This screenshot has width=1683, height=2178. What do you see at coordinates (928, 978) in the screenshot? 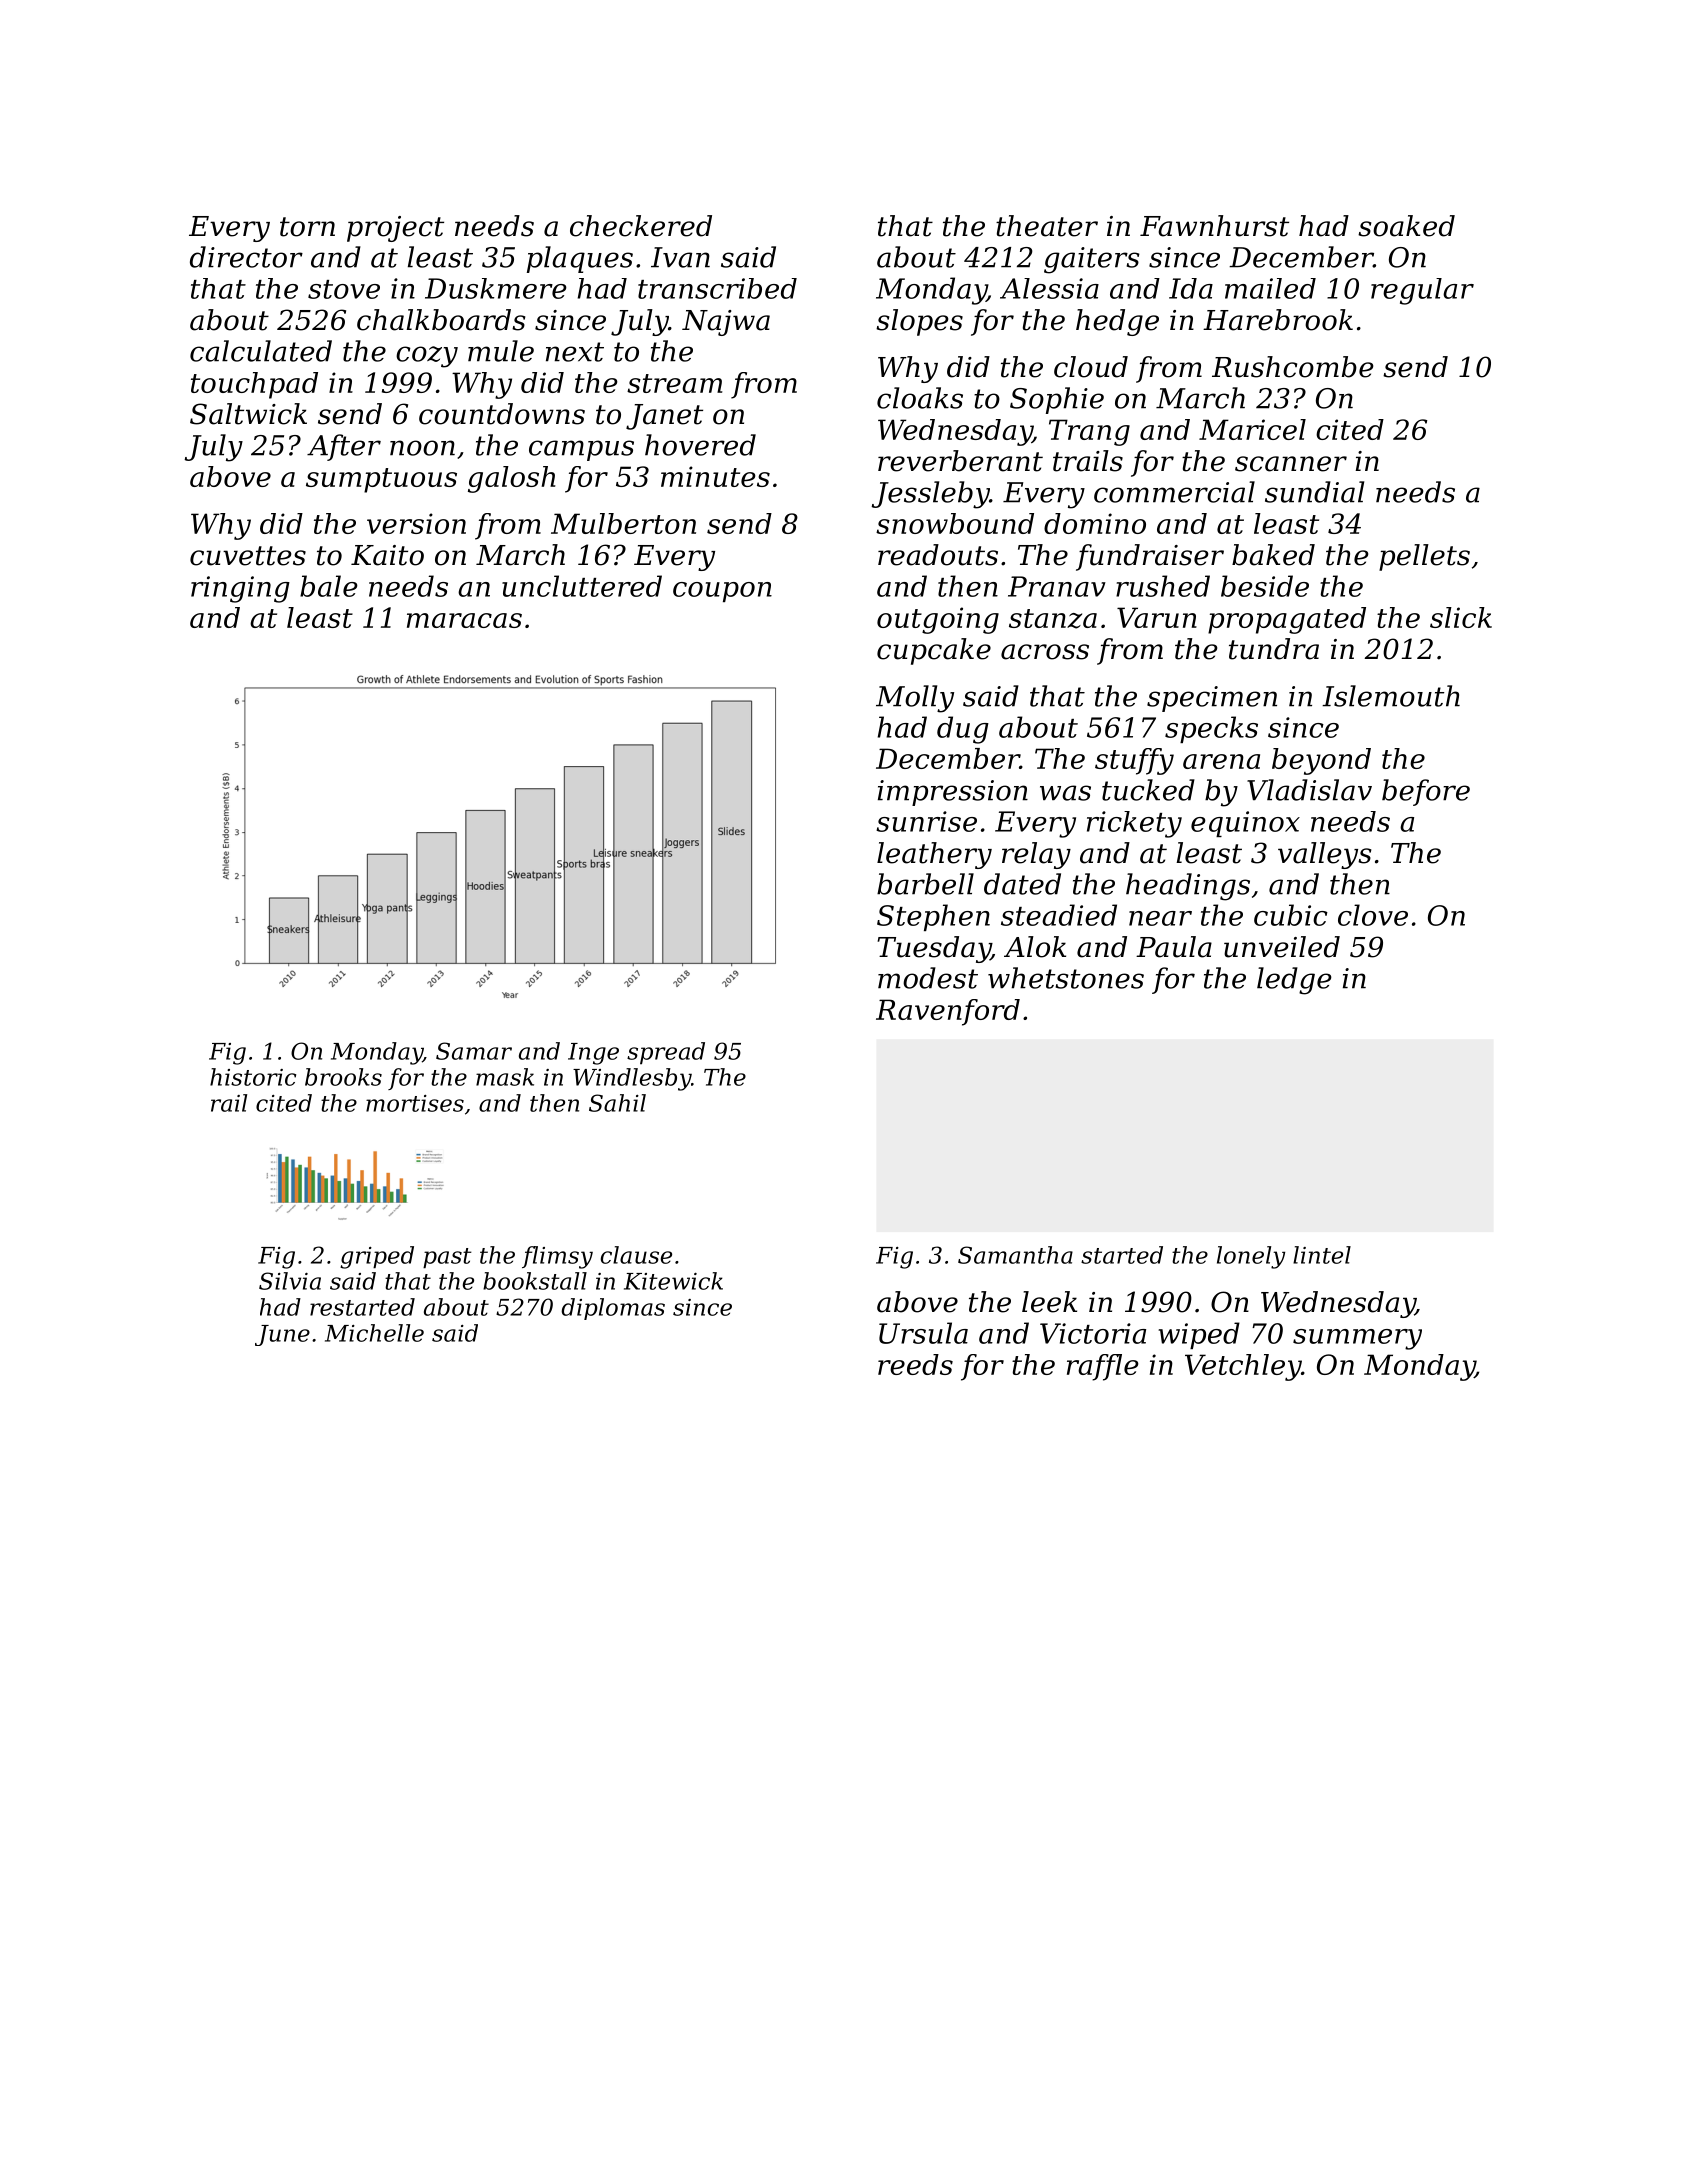
I see `modest` at bounding box center [928, 978].
